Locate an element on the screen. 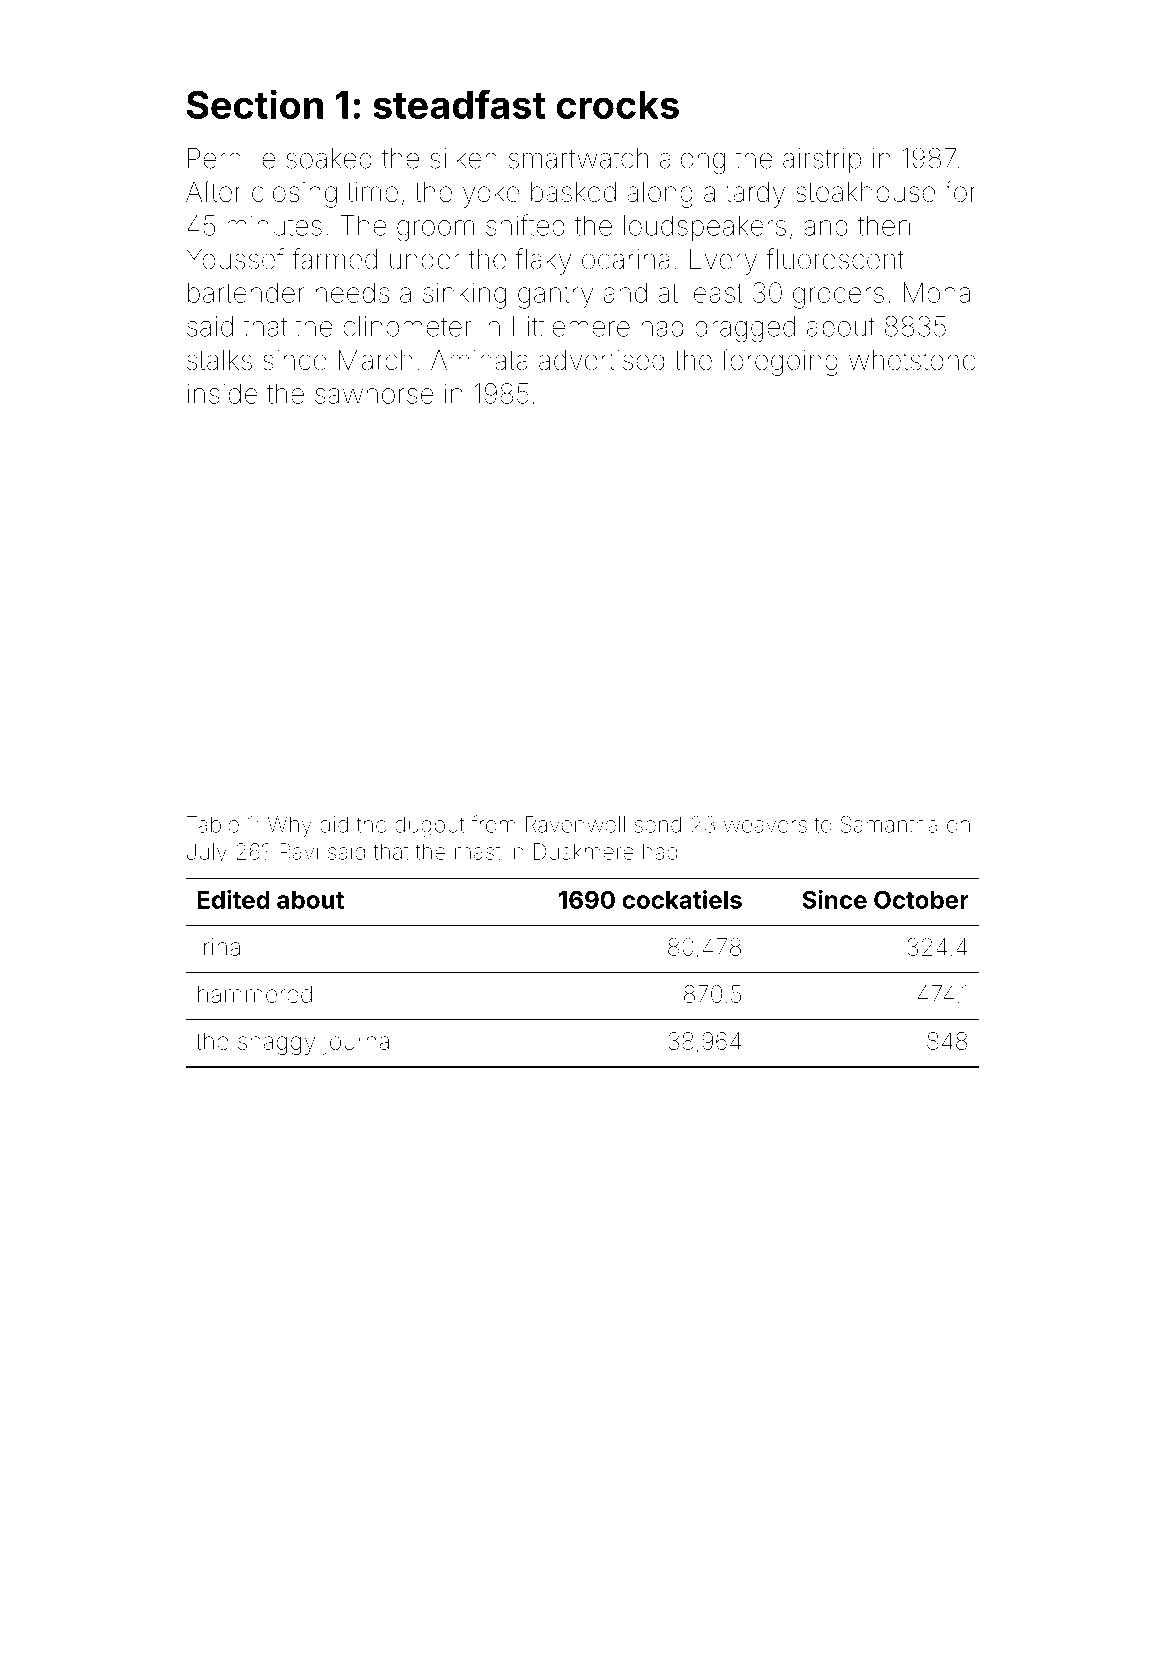 This screenshot has width=1165, height=1654. then is located at coordinates (884, 225).
